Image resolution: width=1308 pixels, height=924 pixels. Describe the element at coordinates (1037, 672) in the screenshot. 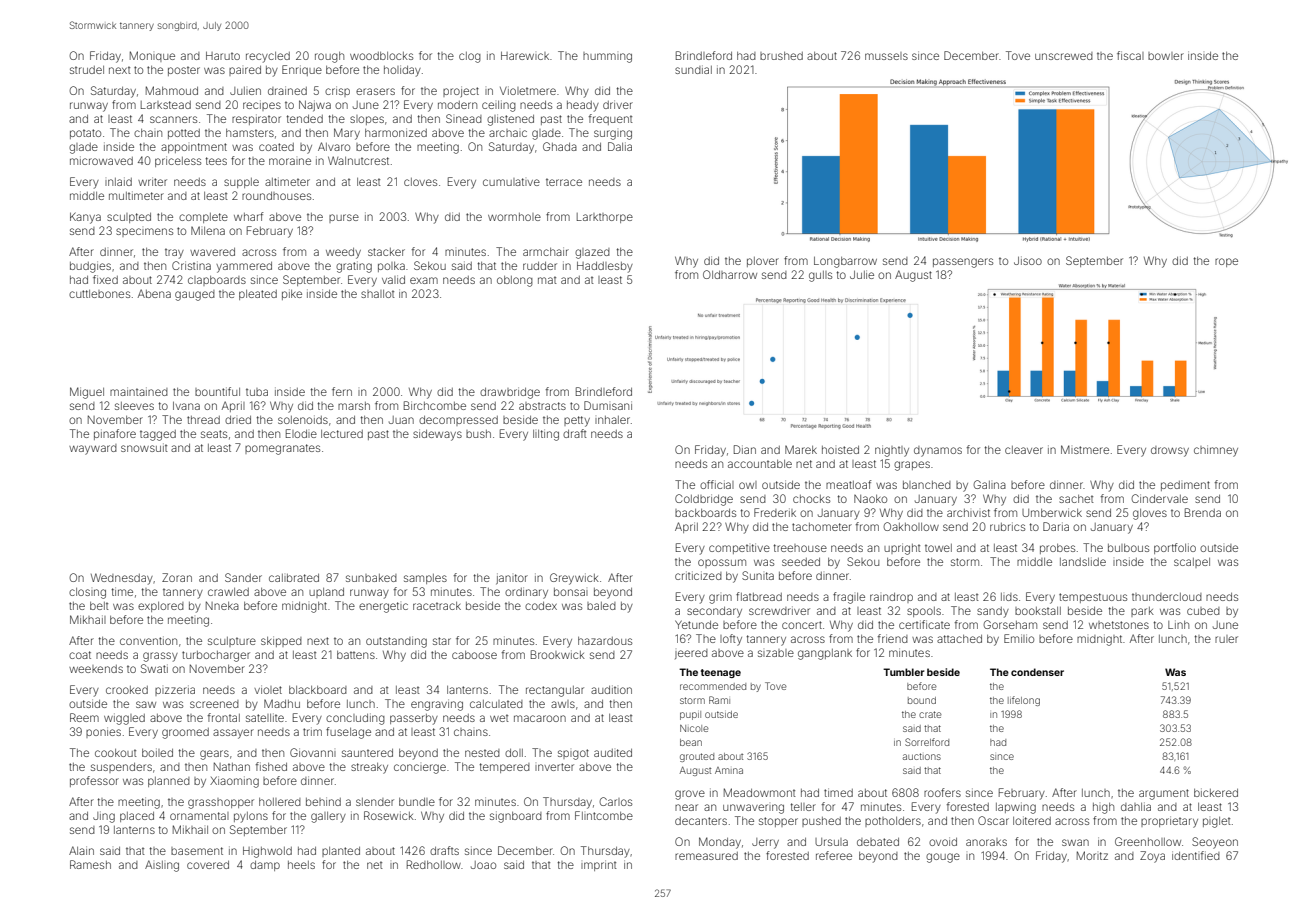

I see `condenser` at that location.
